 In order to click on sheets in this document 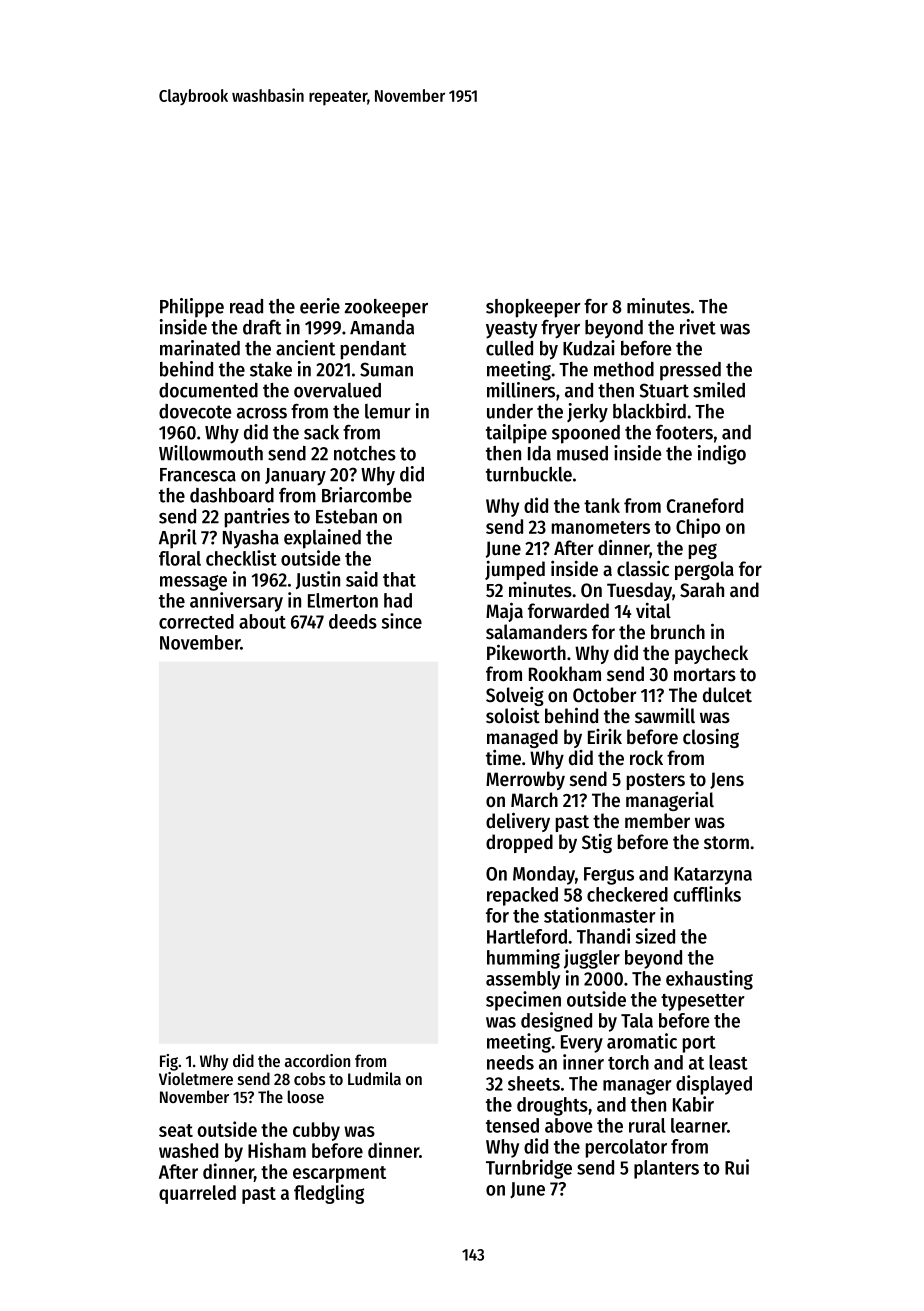, I will do `click(534, 1083)`.
